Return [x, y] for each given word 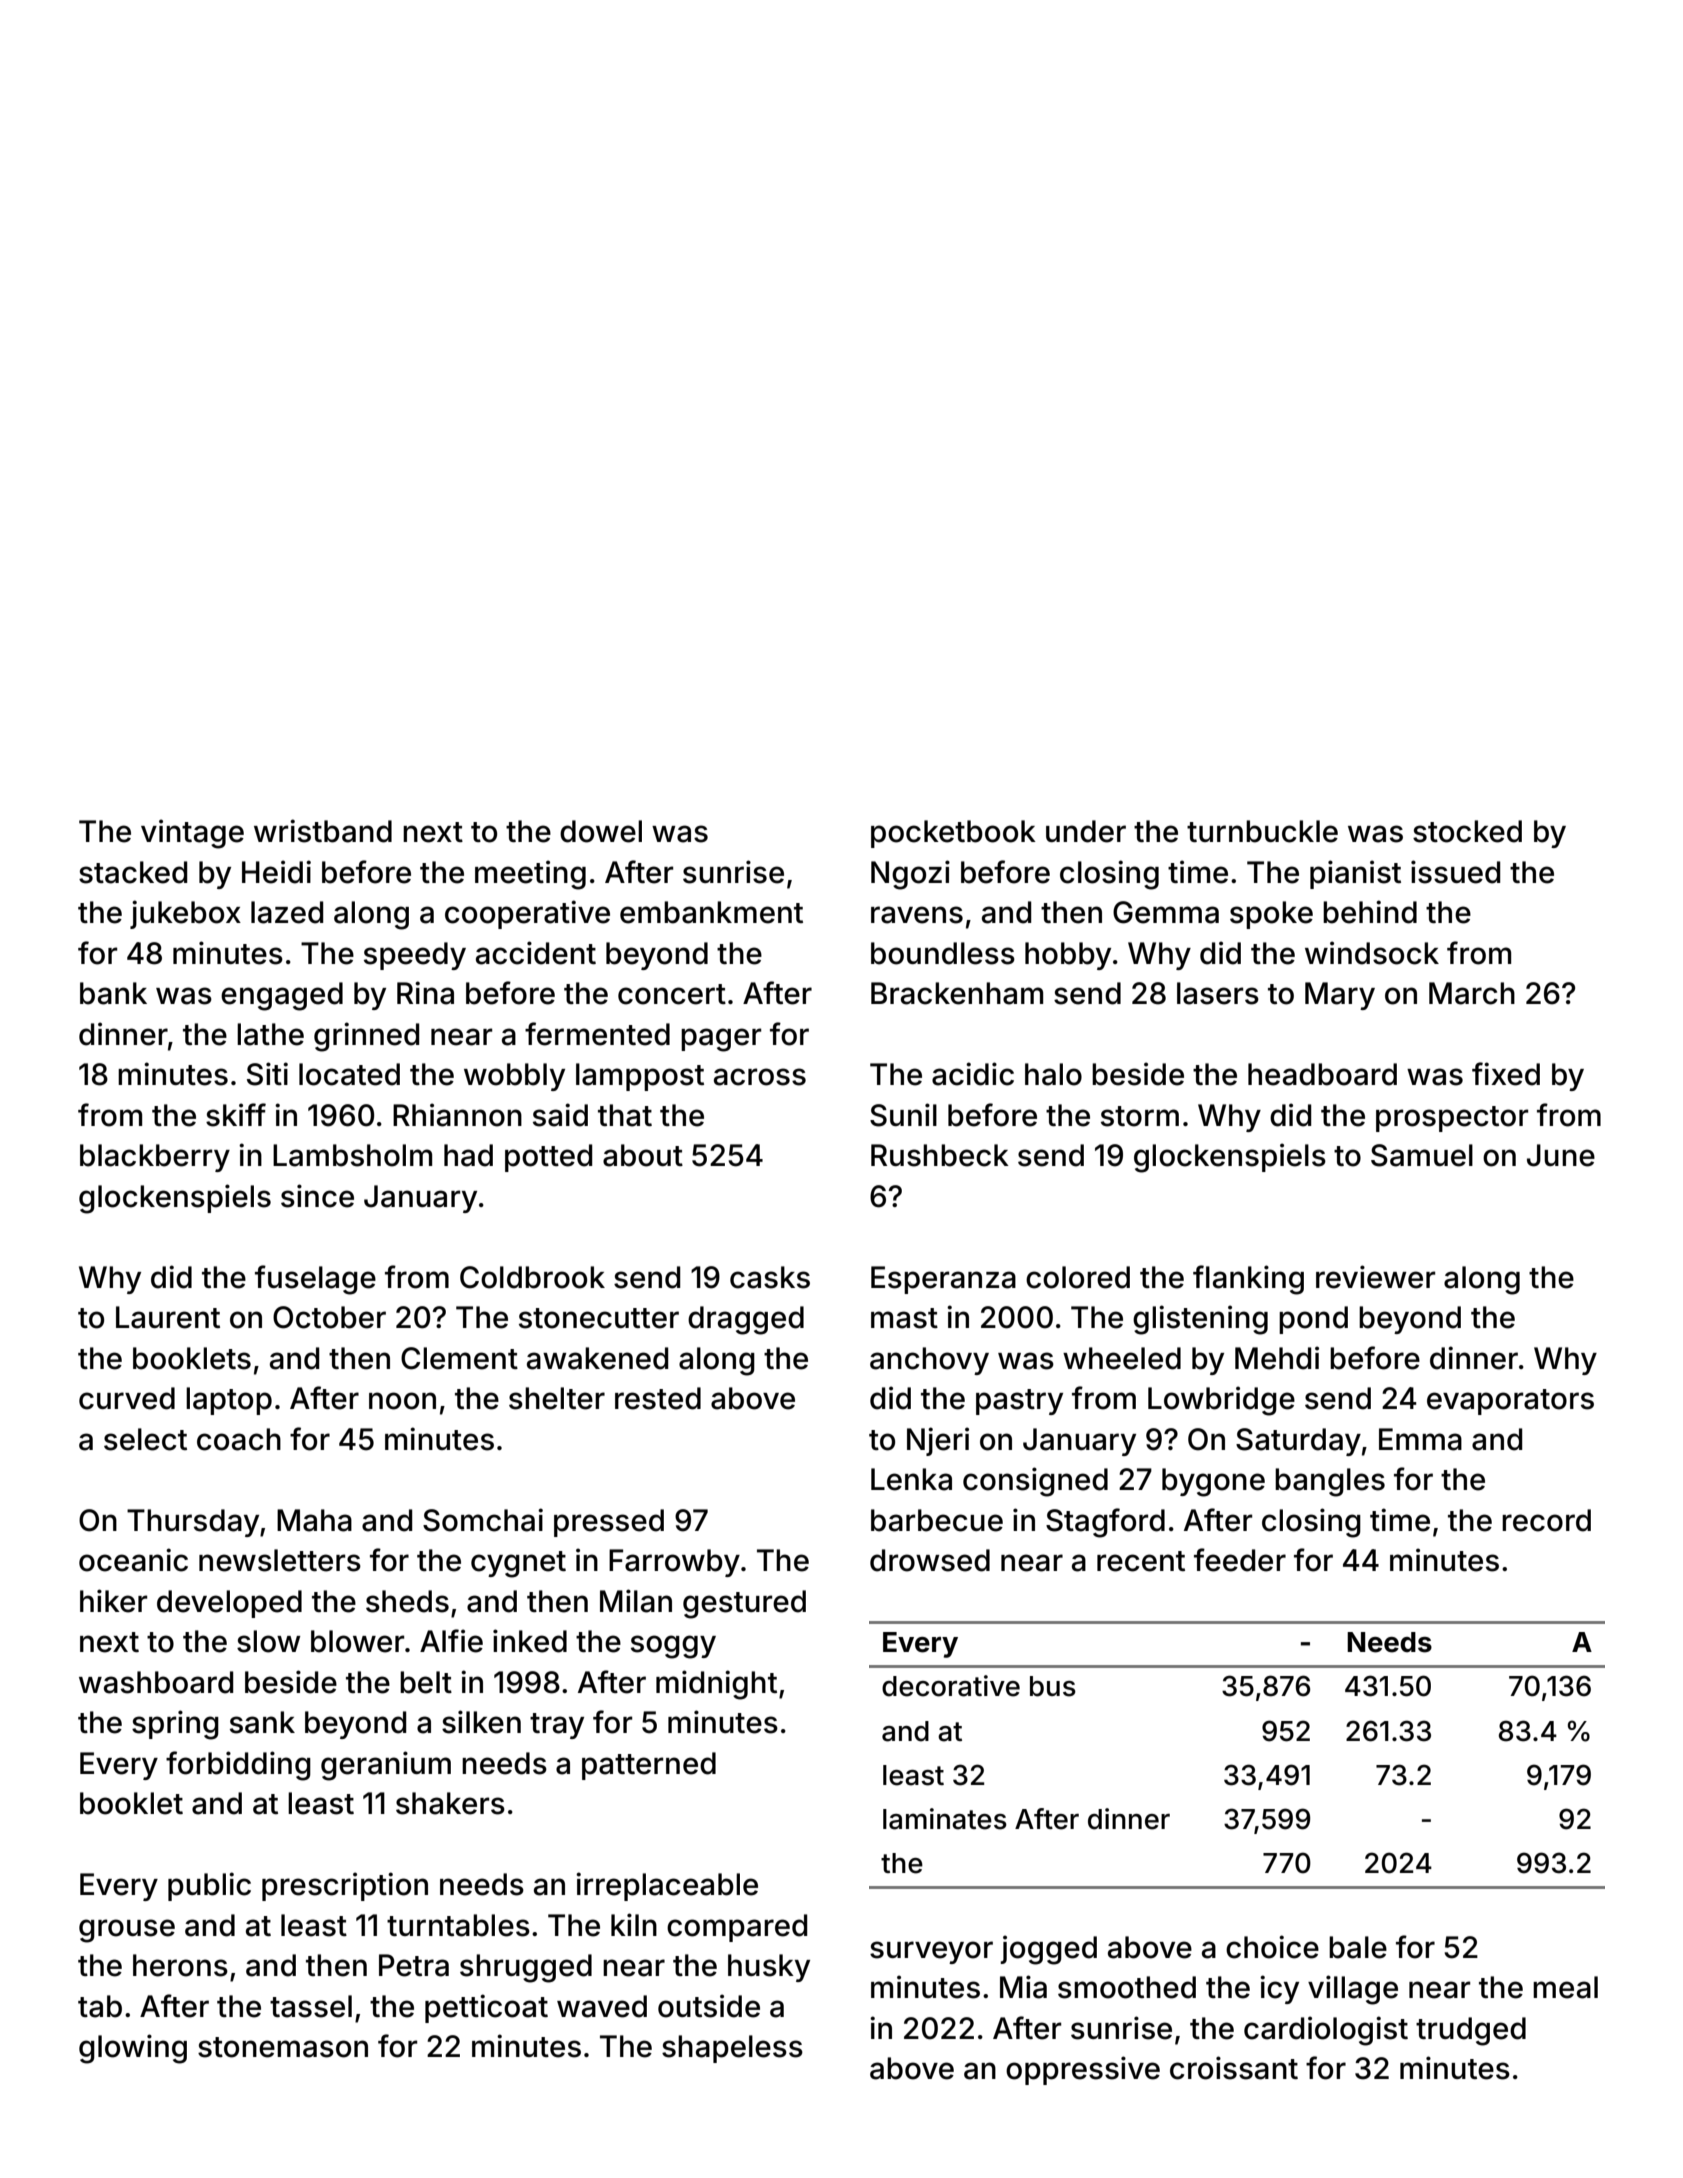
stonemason [283, 2047]
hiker [113, 1601]
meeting [530, 875]
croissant [1234, 2068]
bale [1358, 1947]
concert [672, 994]
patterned [649, 1766]
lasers [1218, 993]
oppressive [1083, 2070]
